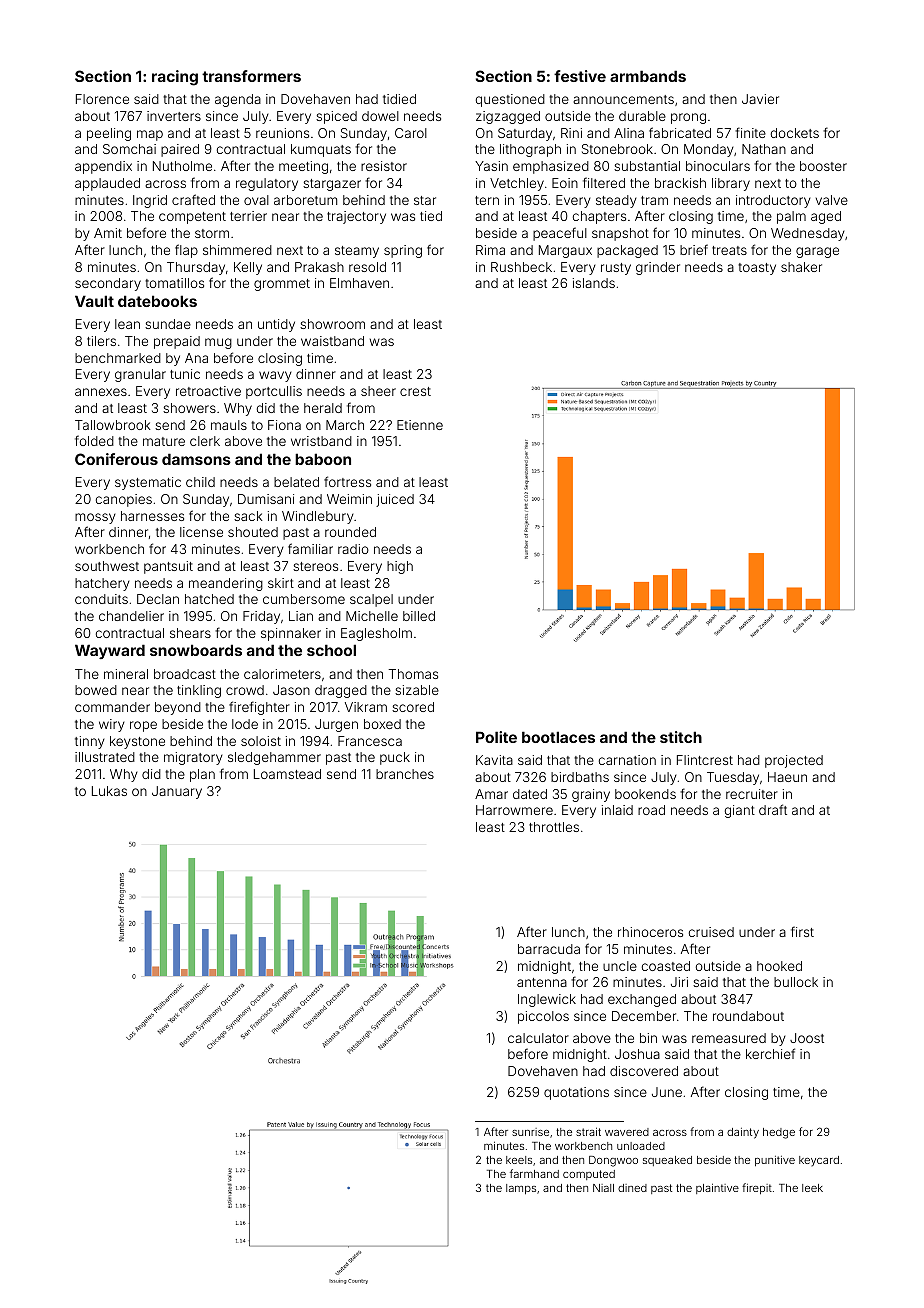 This document has height=1308, width=924. I want to click on armbands, so click(648, 76).
